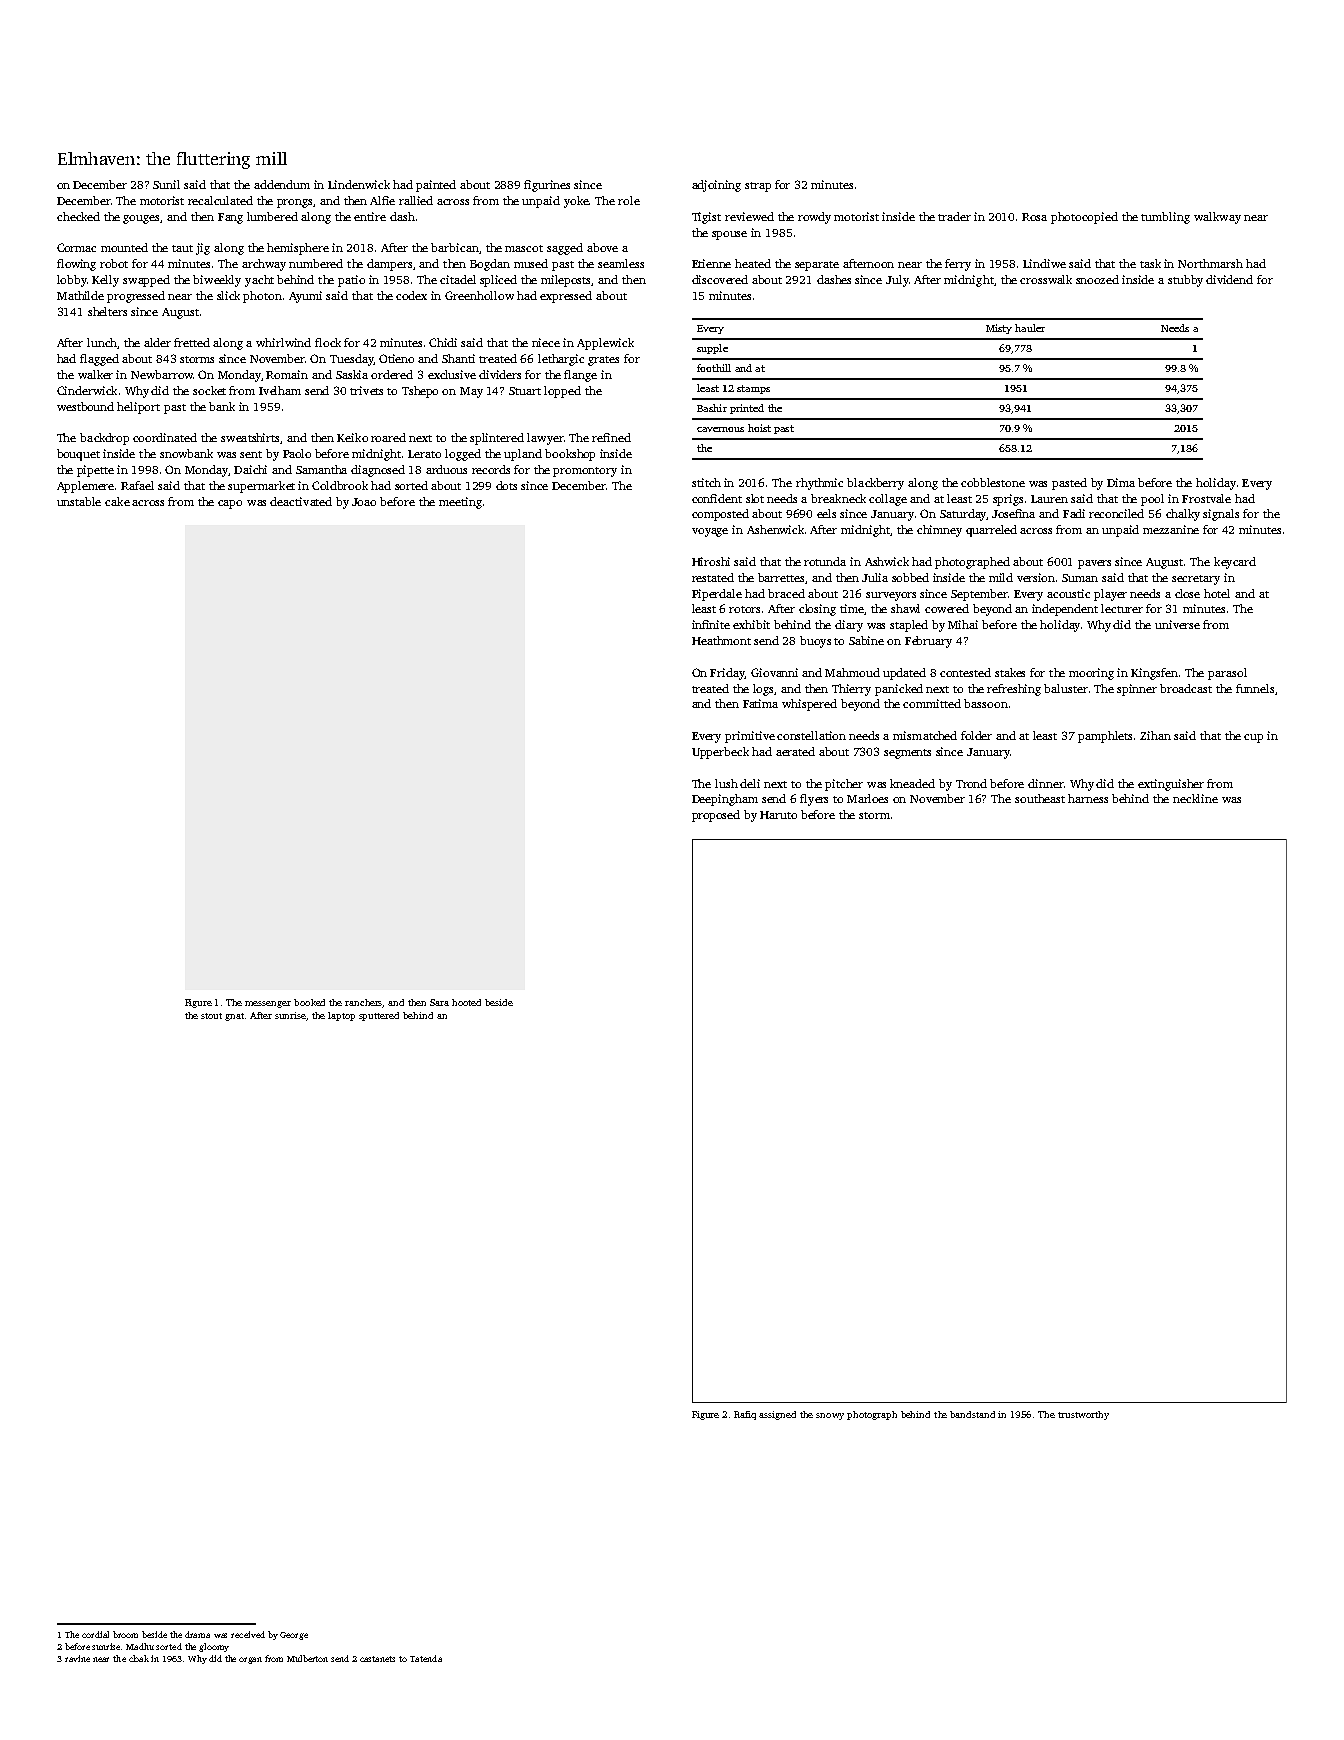 This screenshot has height=1740, width=1344. I want to click on cowered, so click(947, 608).
